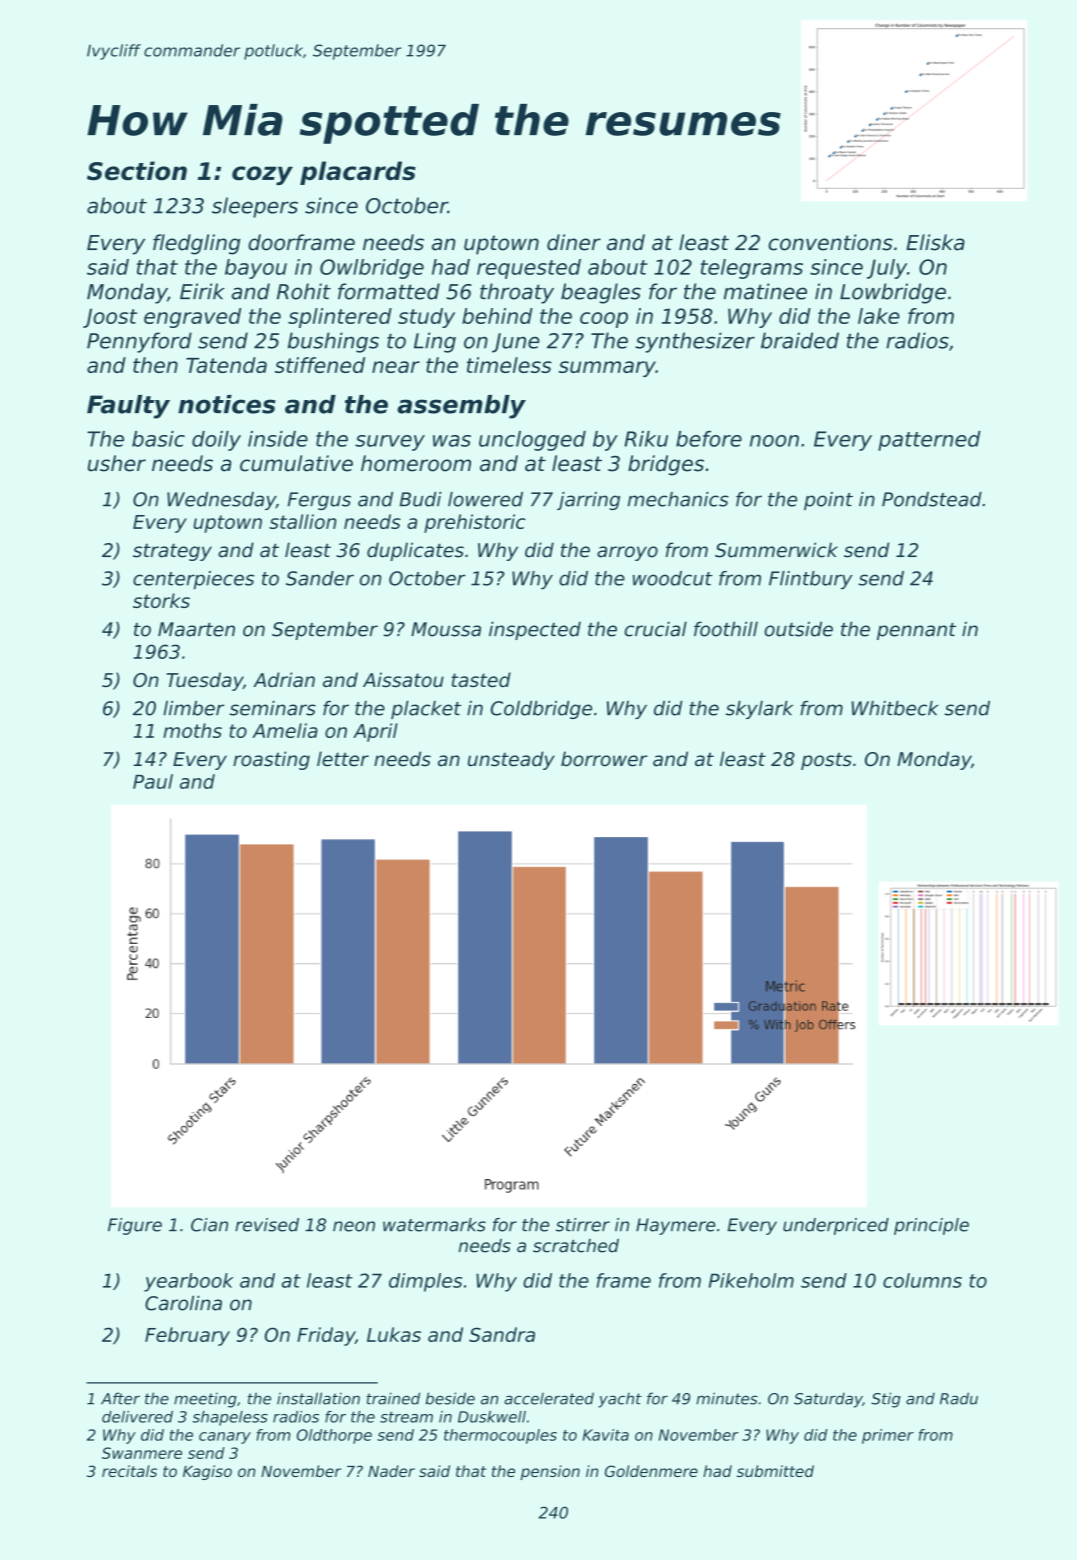  Describe the element at coordinates (651, 1471) in the document. I see `Goldenmere` at that location.
